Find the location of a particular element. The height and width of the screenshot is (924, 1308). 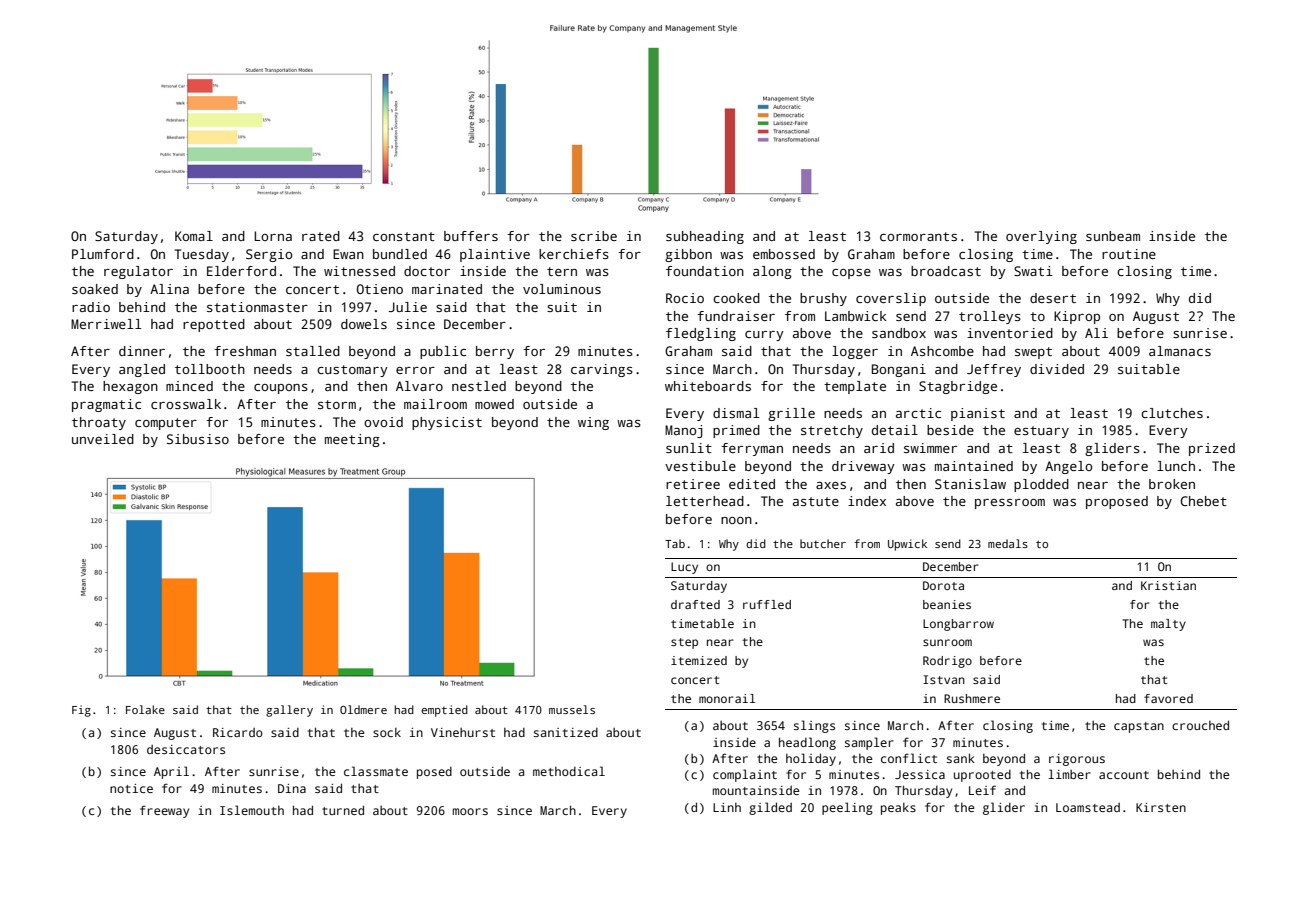

sock is located at coordinates (387, 732).
